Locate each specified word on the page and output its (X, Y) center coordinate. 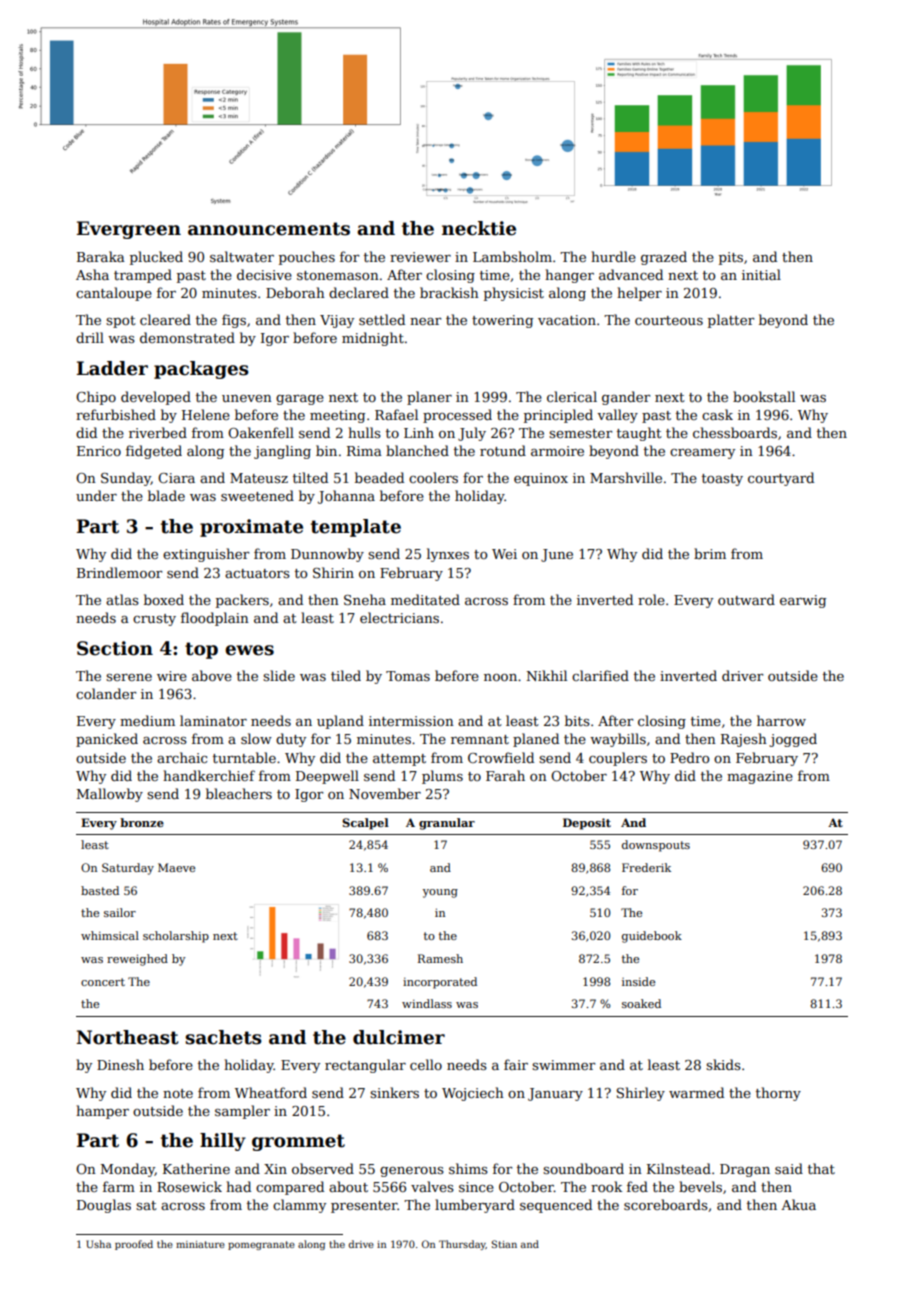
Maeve (176, 867)
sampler (242, 1112)
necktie (479, 228)
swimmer (563, 1065)
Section (115, 648)
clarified (600, 675)
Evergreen (129, 230)
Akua (798, 1204)
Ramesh (440, 958)
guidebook (652, 937)
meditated (425, 599)
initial (761, 274)
